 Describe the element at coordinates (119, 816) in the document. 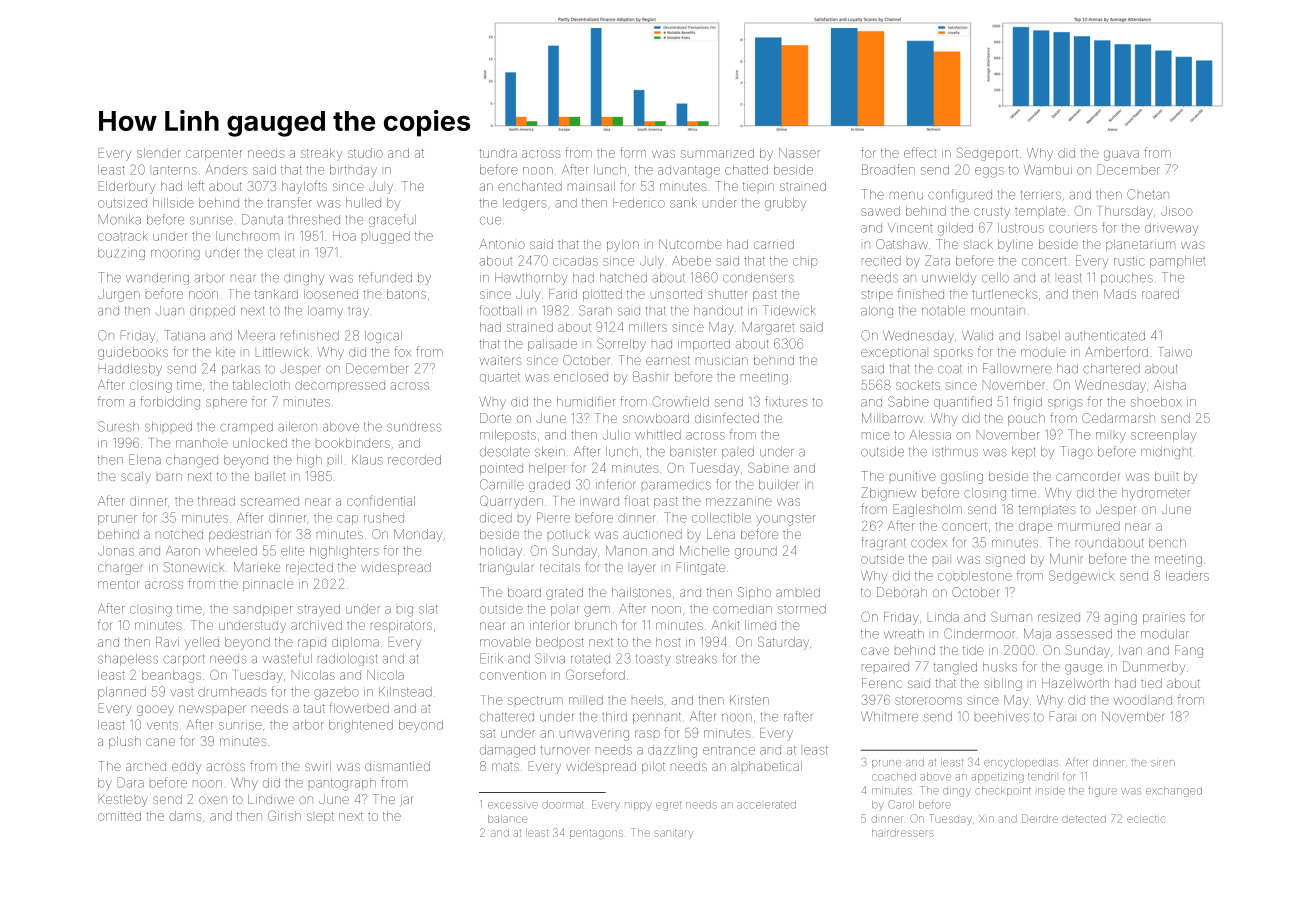

I see `omitted` at that location.
